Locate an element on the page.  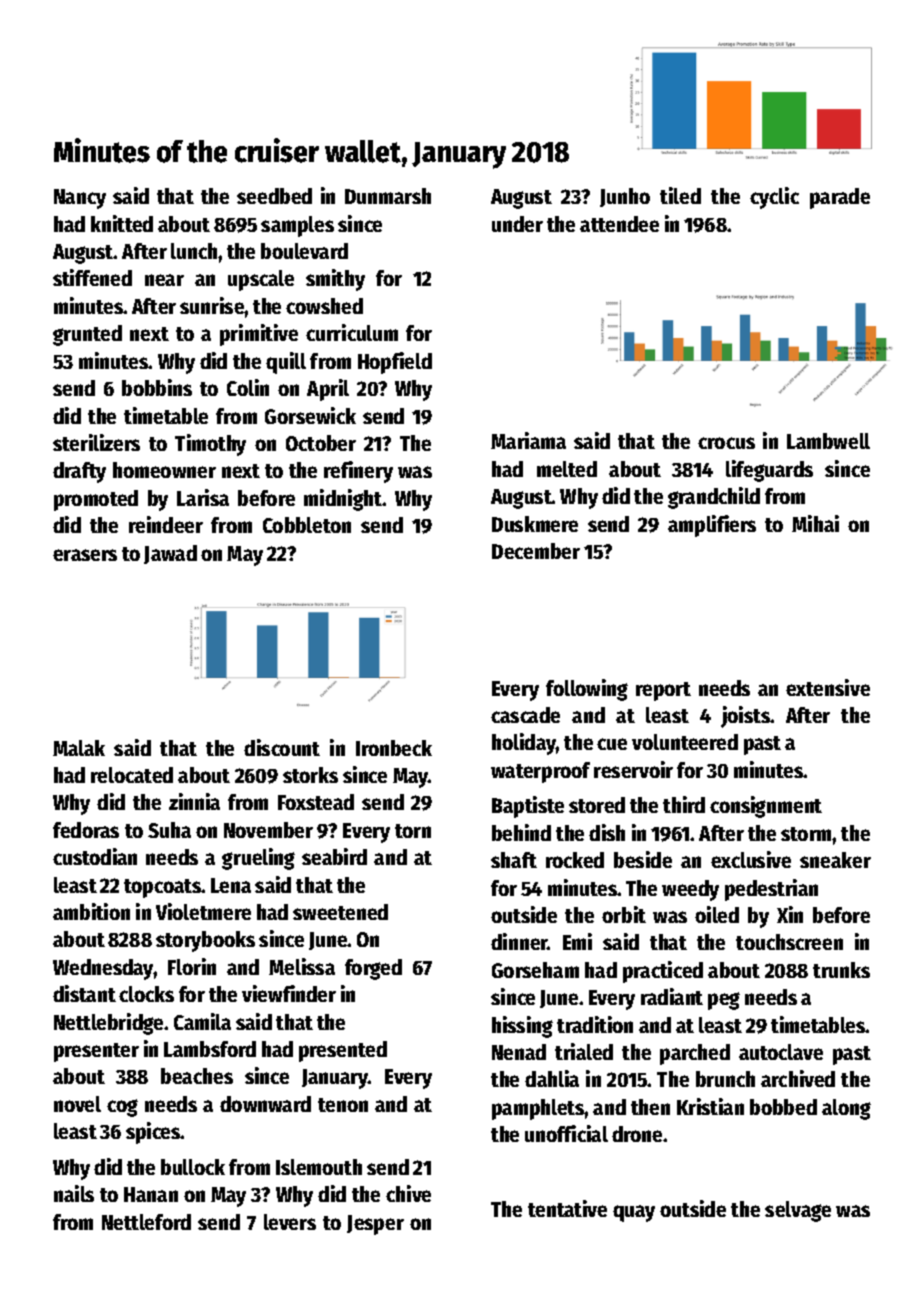
spices is located at coordinates (153, 1133).
